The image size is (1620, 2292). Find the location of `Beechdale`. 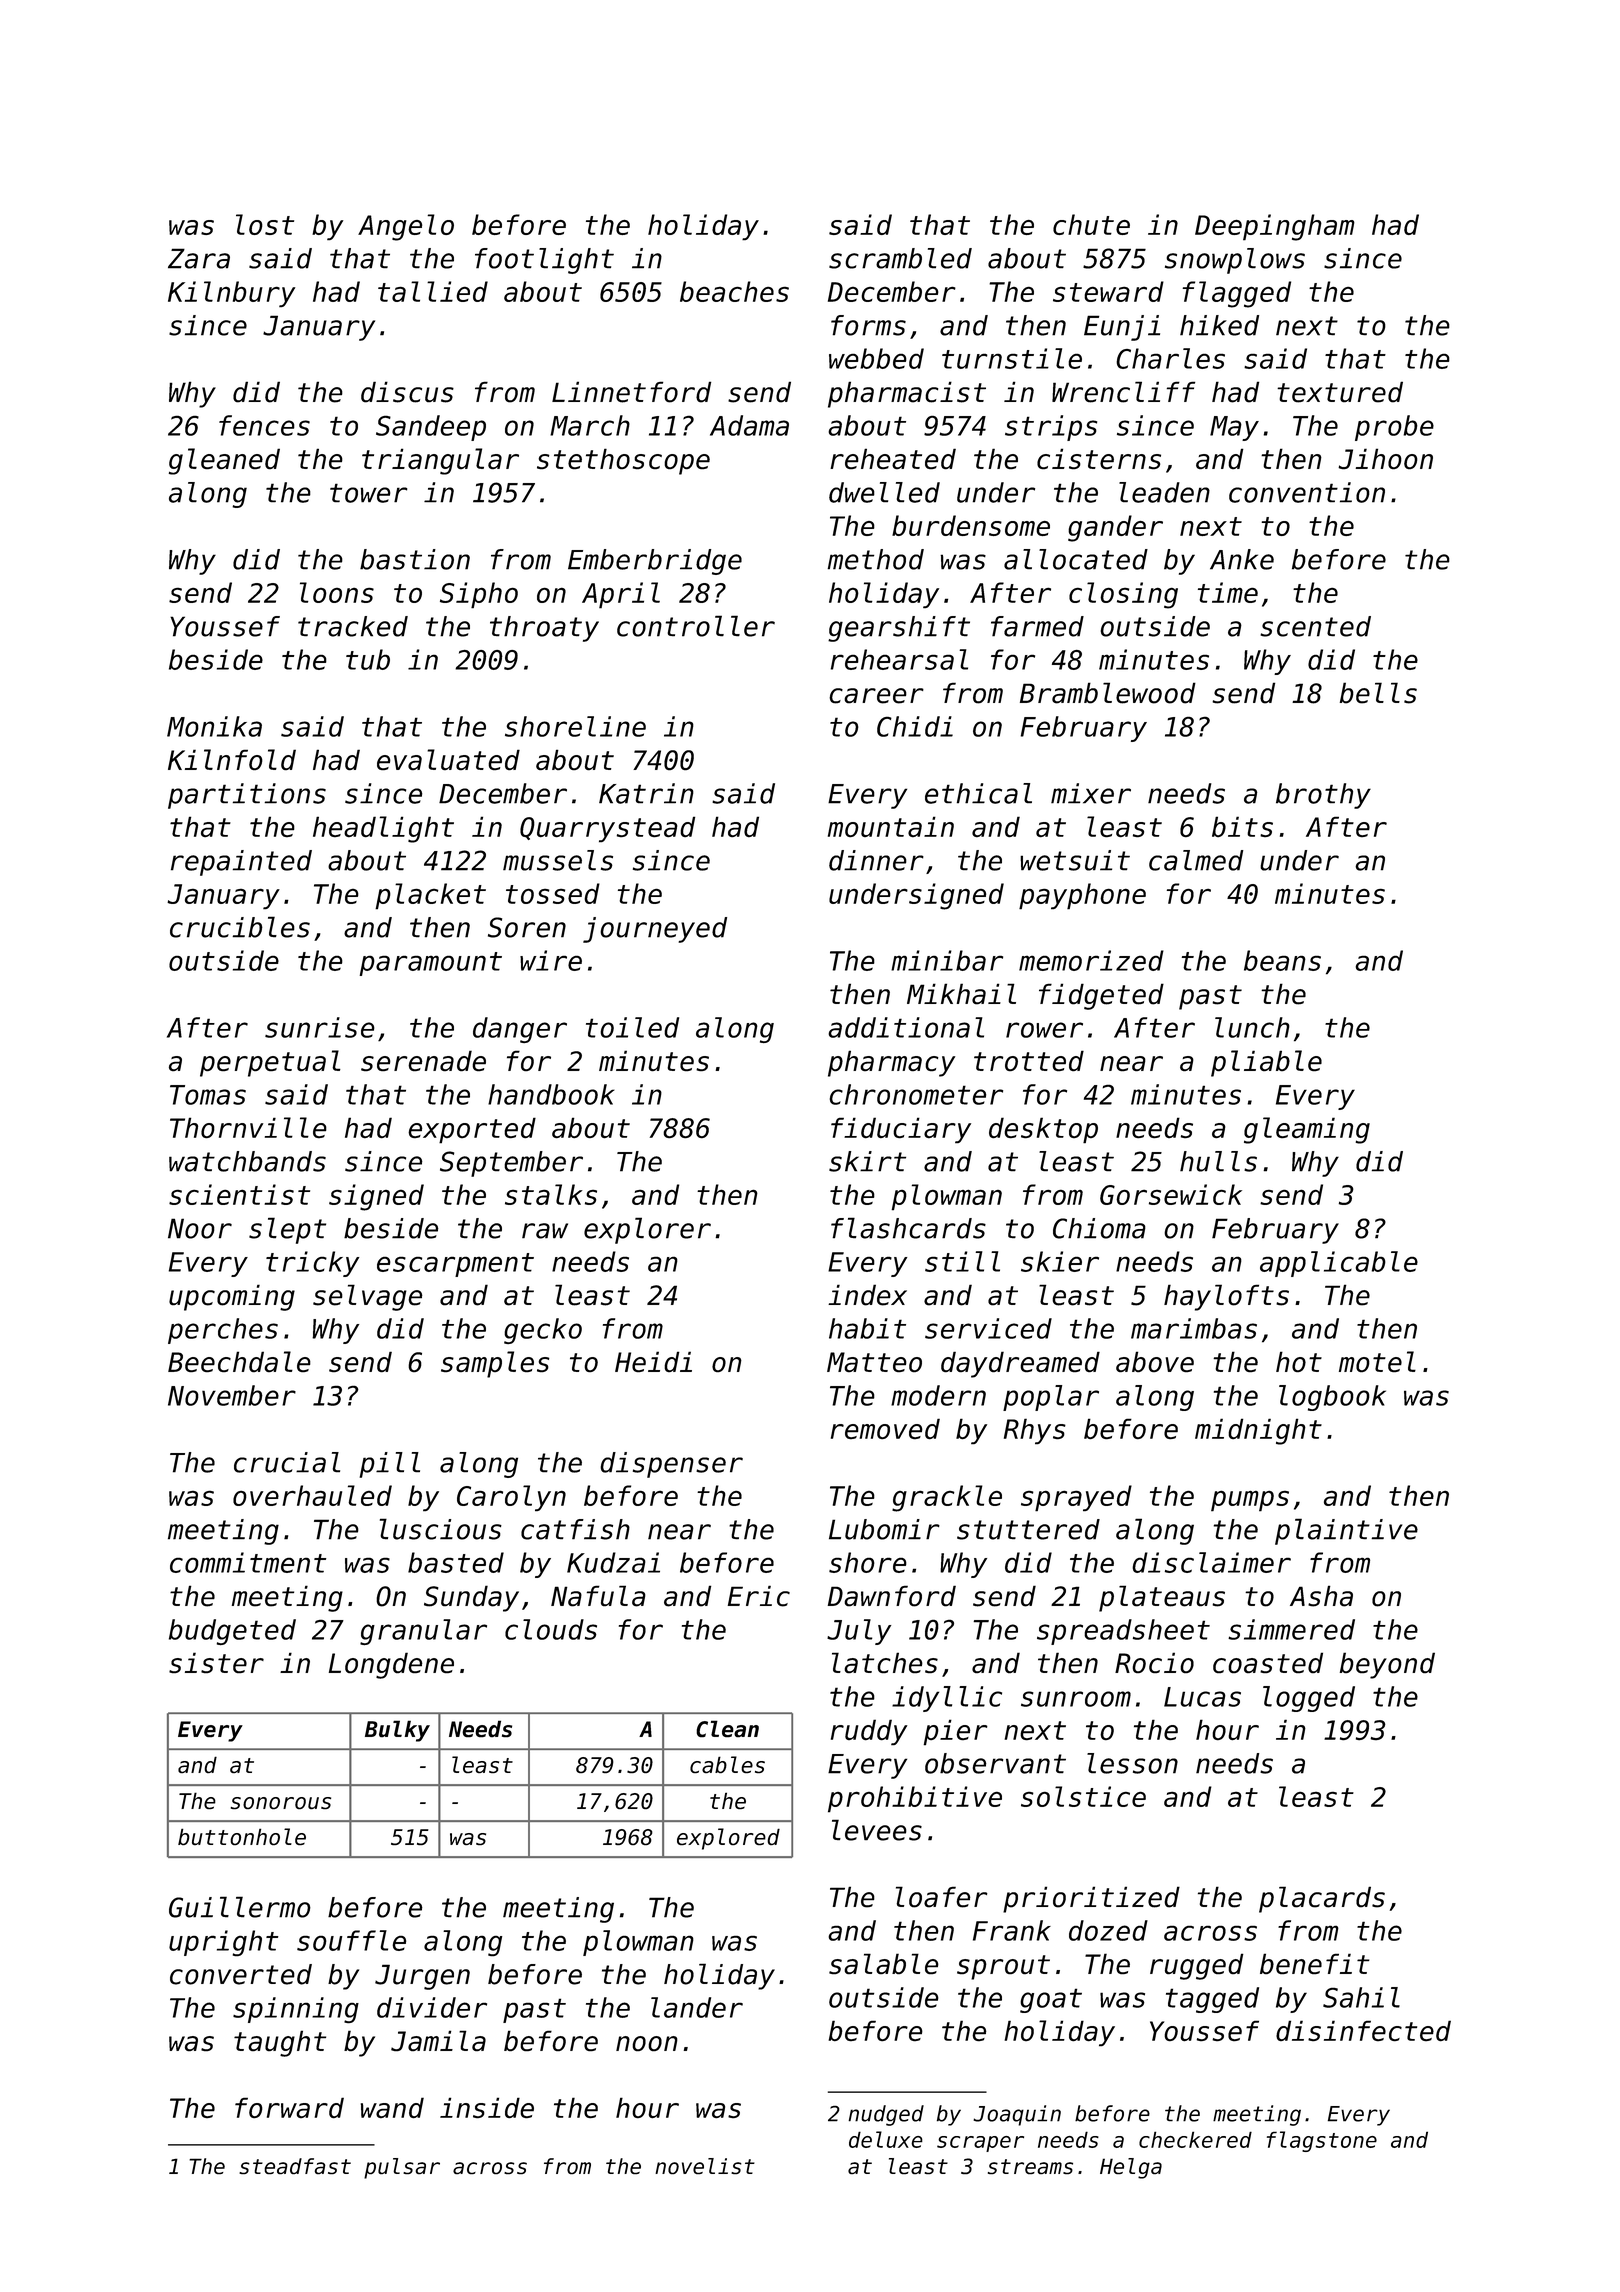

Beechdale is located at coordinates (239, 1362).
